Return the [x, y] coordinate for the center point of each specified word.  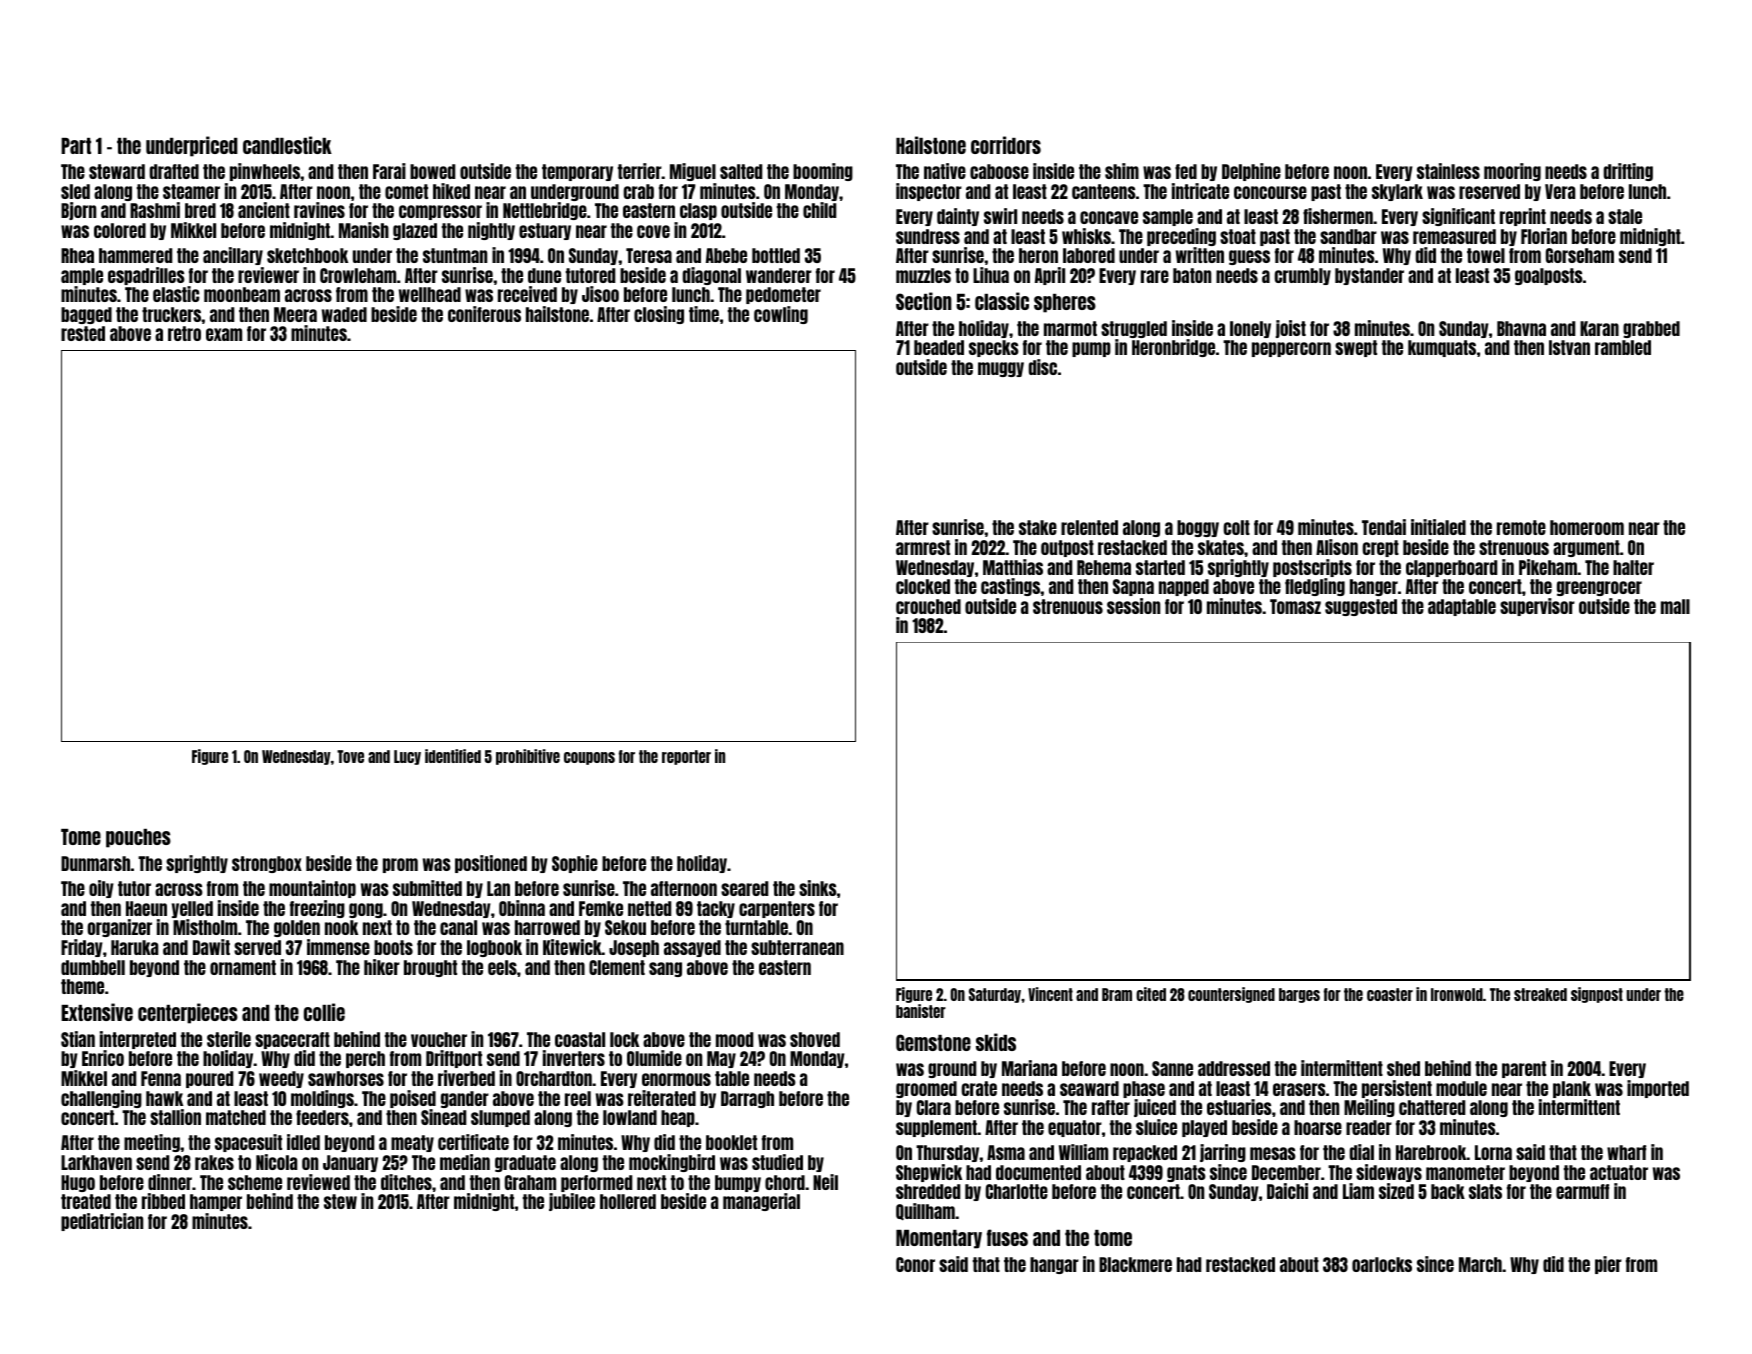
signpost [1597, 995]
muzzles [923, 275]
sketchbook [307, 255]
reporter [686, 757]
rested [83, 333]
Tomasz [1295, 606]
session [1133, 606]
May [721, 1059]
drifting [1628, 172]
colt [1236, 527]
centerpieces [188, 1013]
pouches [138, 838]
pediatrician [102, 1222]
